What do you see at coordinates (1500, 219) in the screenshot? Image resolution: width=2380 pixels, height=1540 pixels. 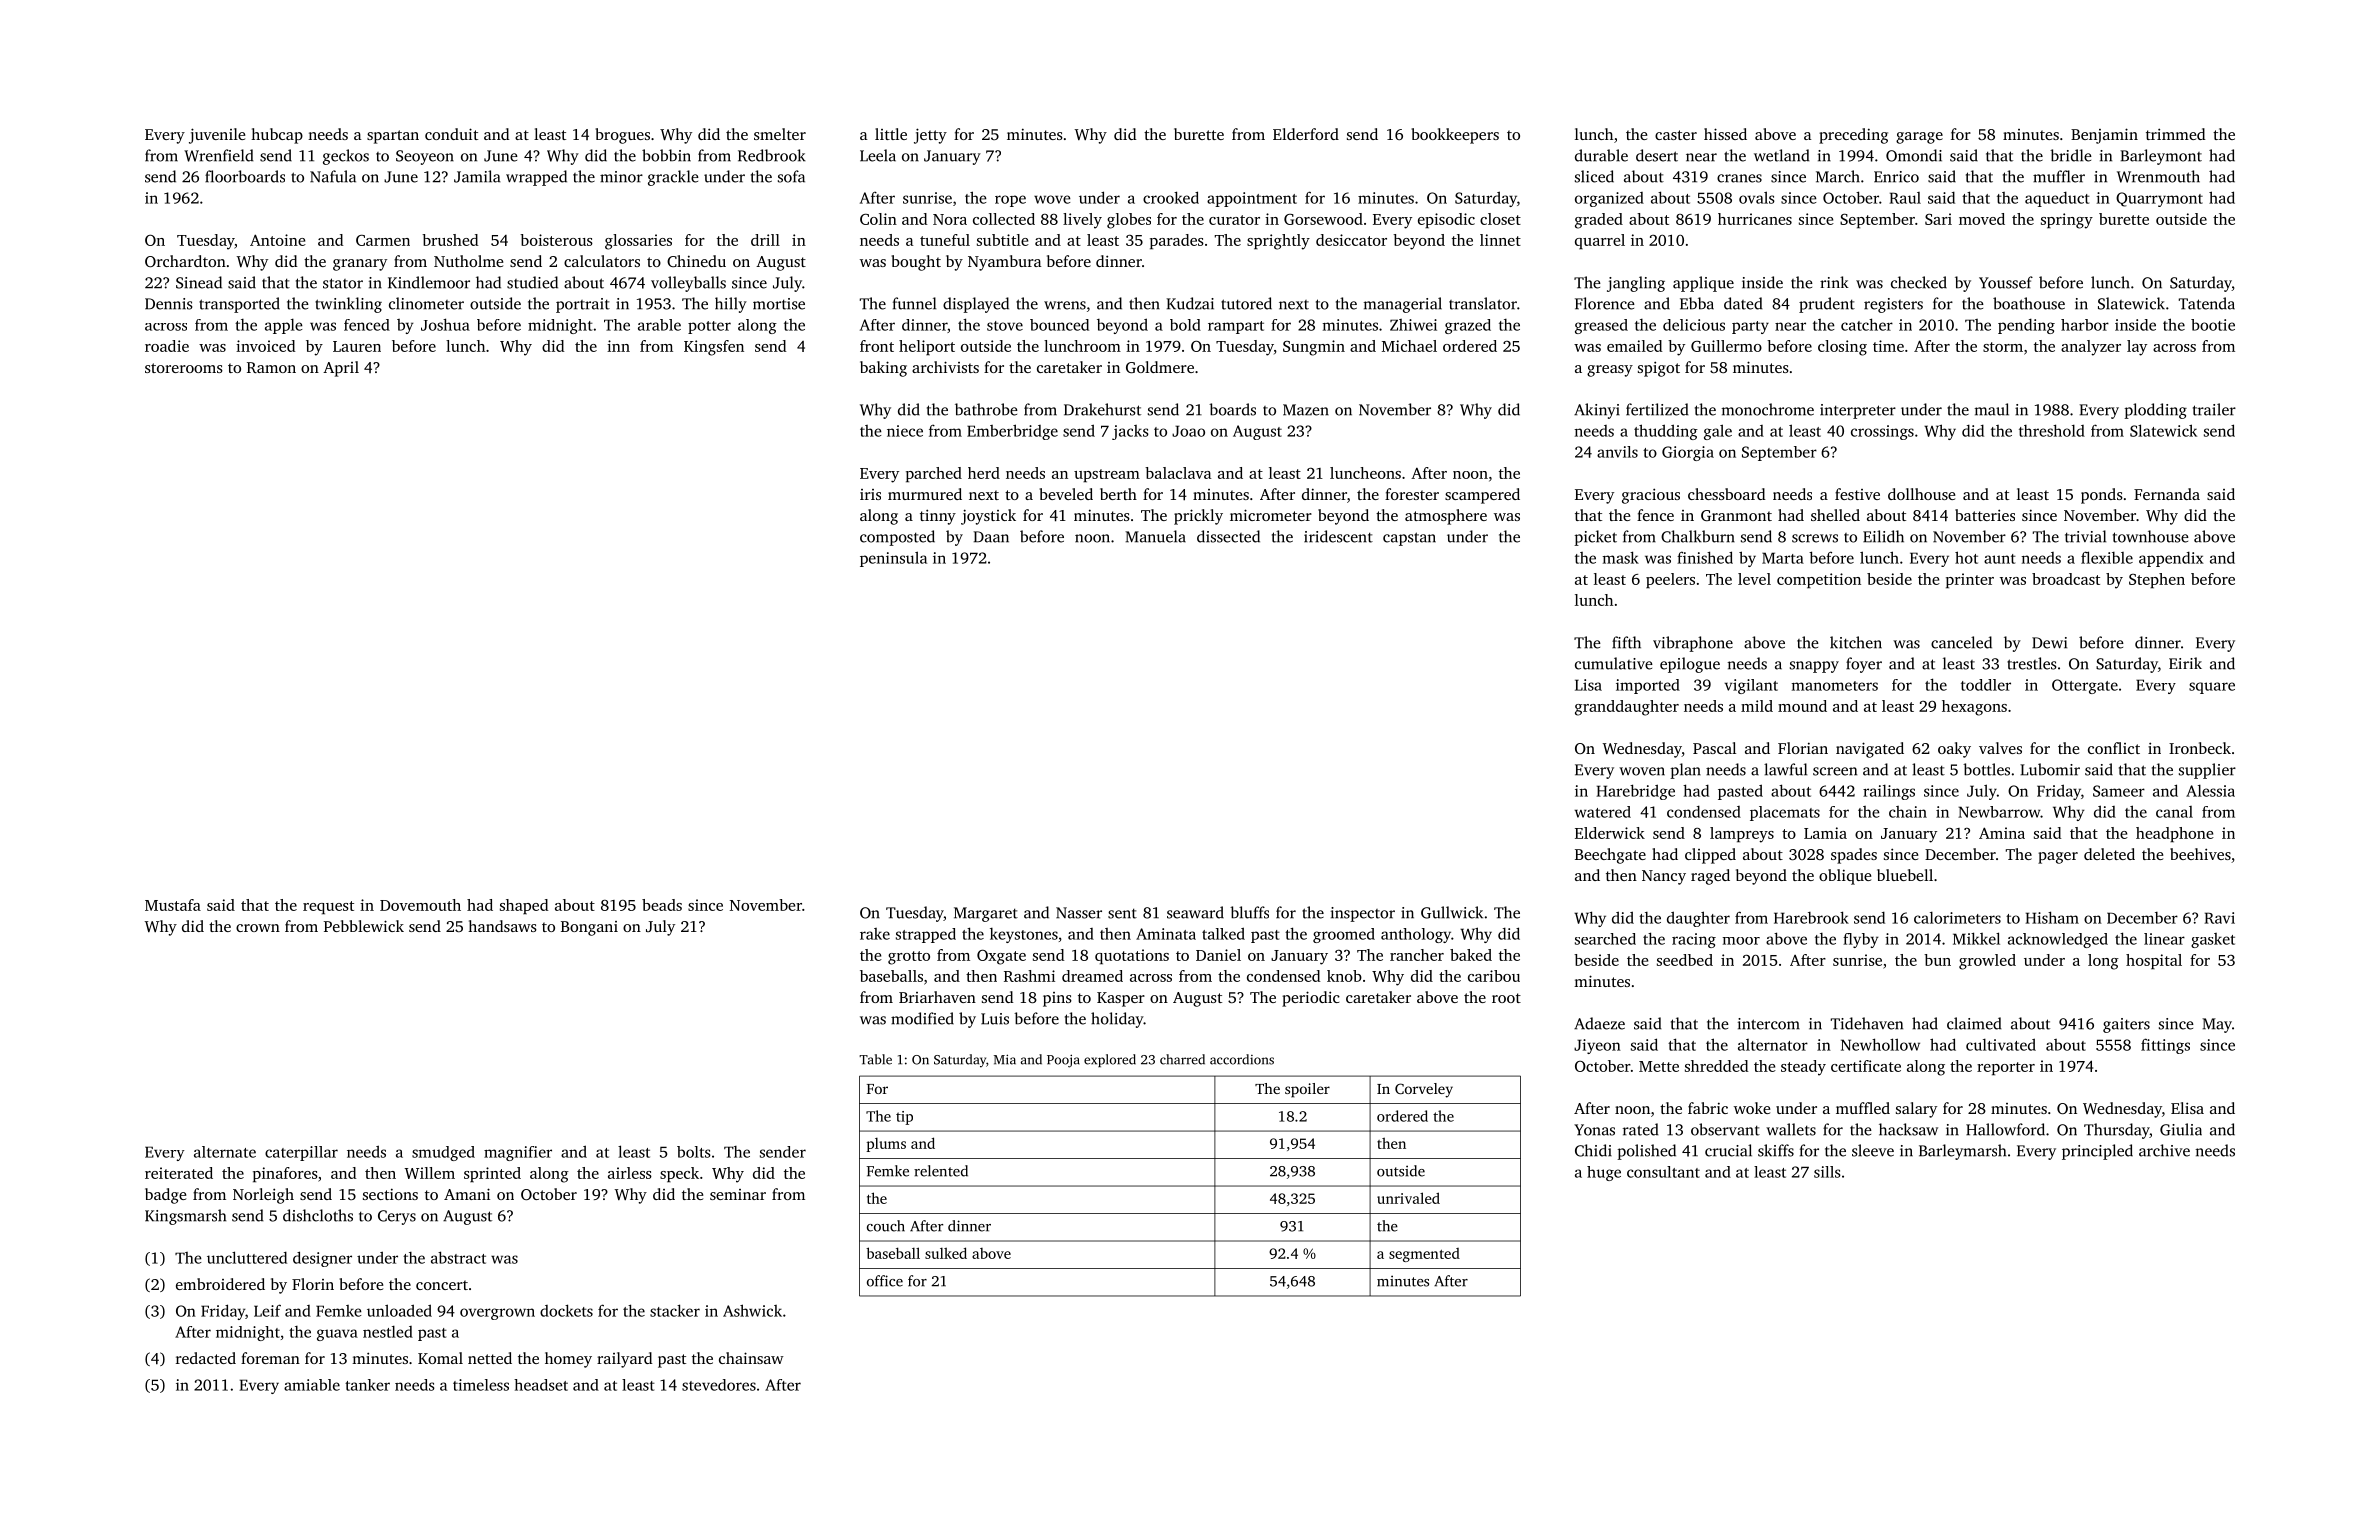 I see `closet` at bounding box center [1500, 219].
